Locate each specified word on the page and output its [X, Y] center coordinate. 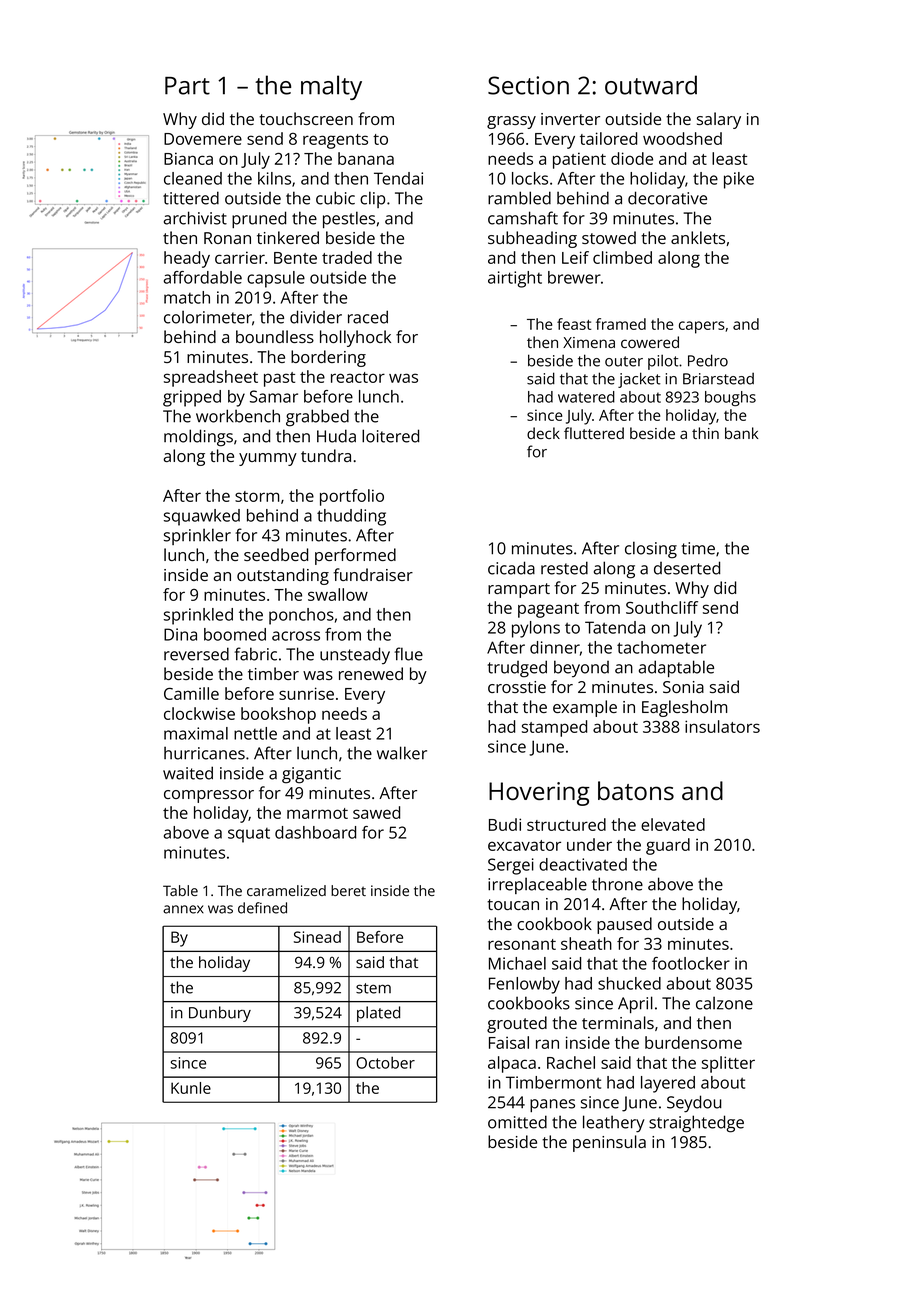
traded [347, 257]
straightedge [696, 1124]
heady [187, 259]
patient [579, 160]
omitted [517, 1122]
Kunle [191, 1088]
